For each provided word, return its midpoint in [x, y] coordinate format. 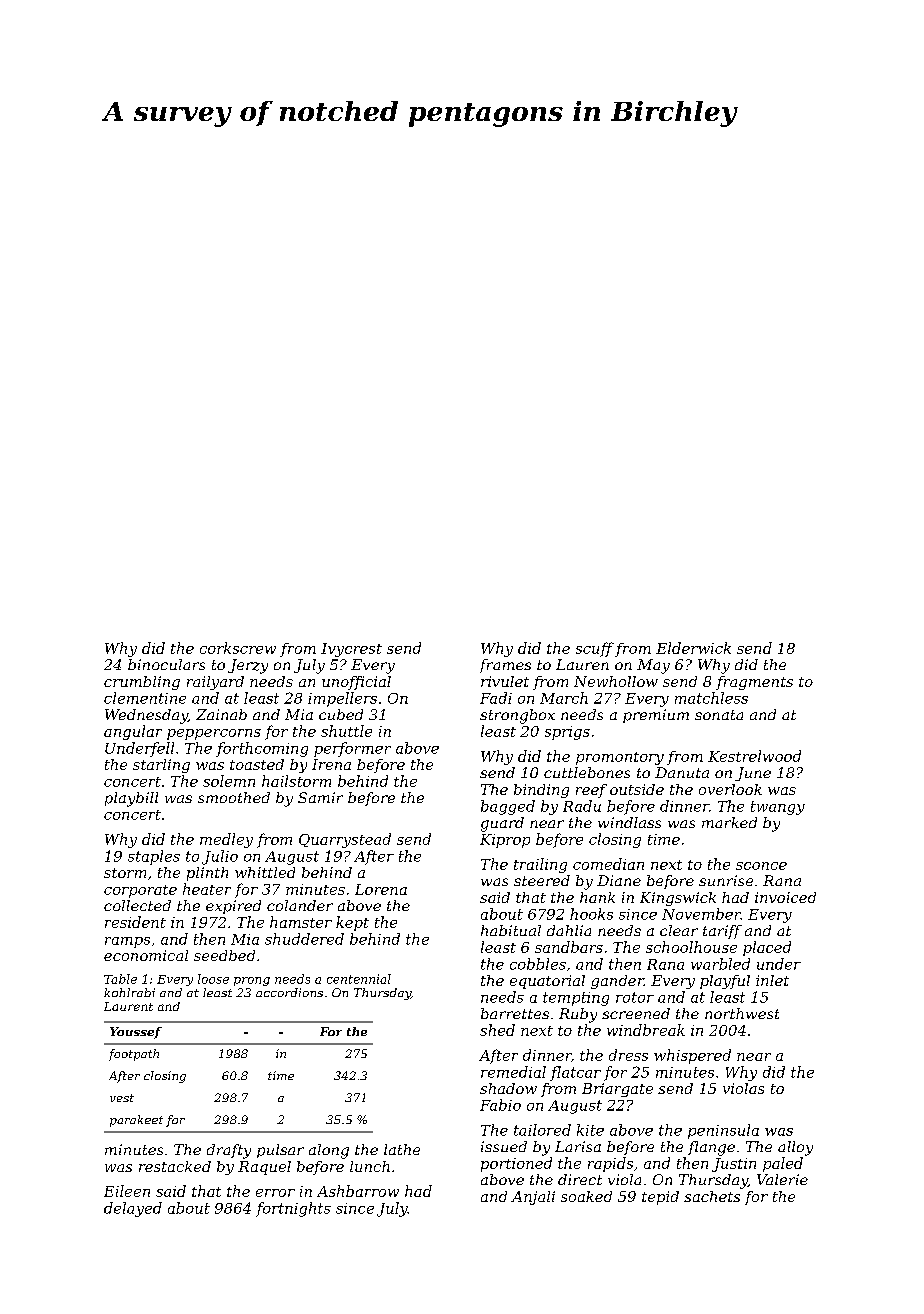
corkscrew [238, 648]
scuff [595, 649]
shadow [508, 1088]
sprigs [567, 733]
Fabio [500, 1105]
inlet [772, 980]
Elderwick [693, 648]
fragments [754, 683]
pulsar [280, 1151]
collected [137, 905]
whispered [692, 1056]
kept [352, 923]
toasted [257, 764]
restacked [175, 1166]
